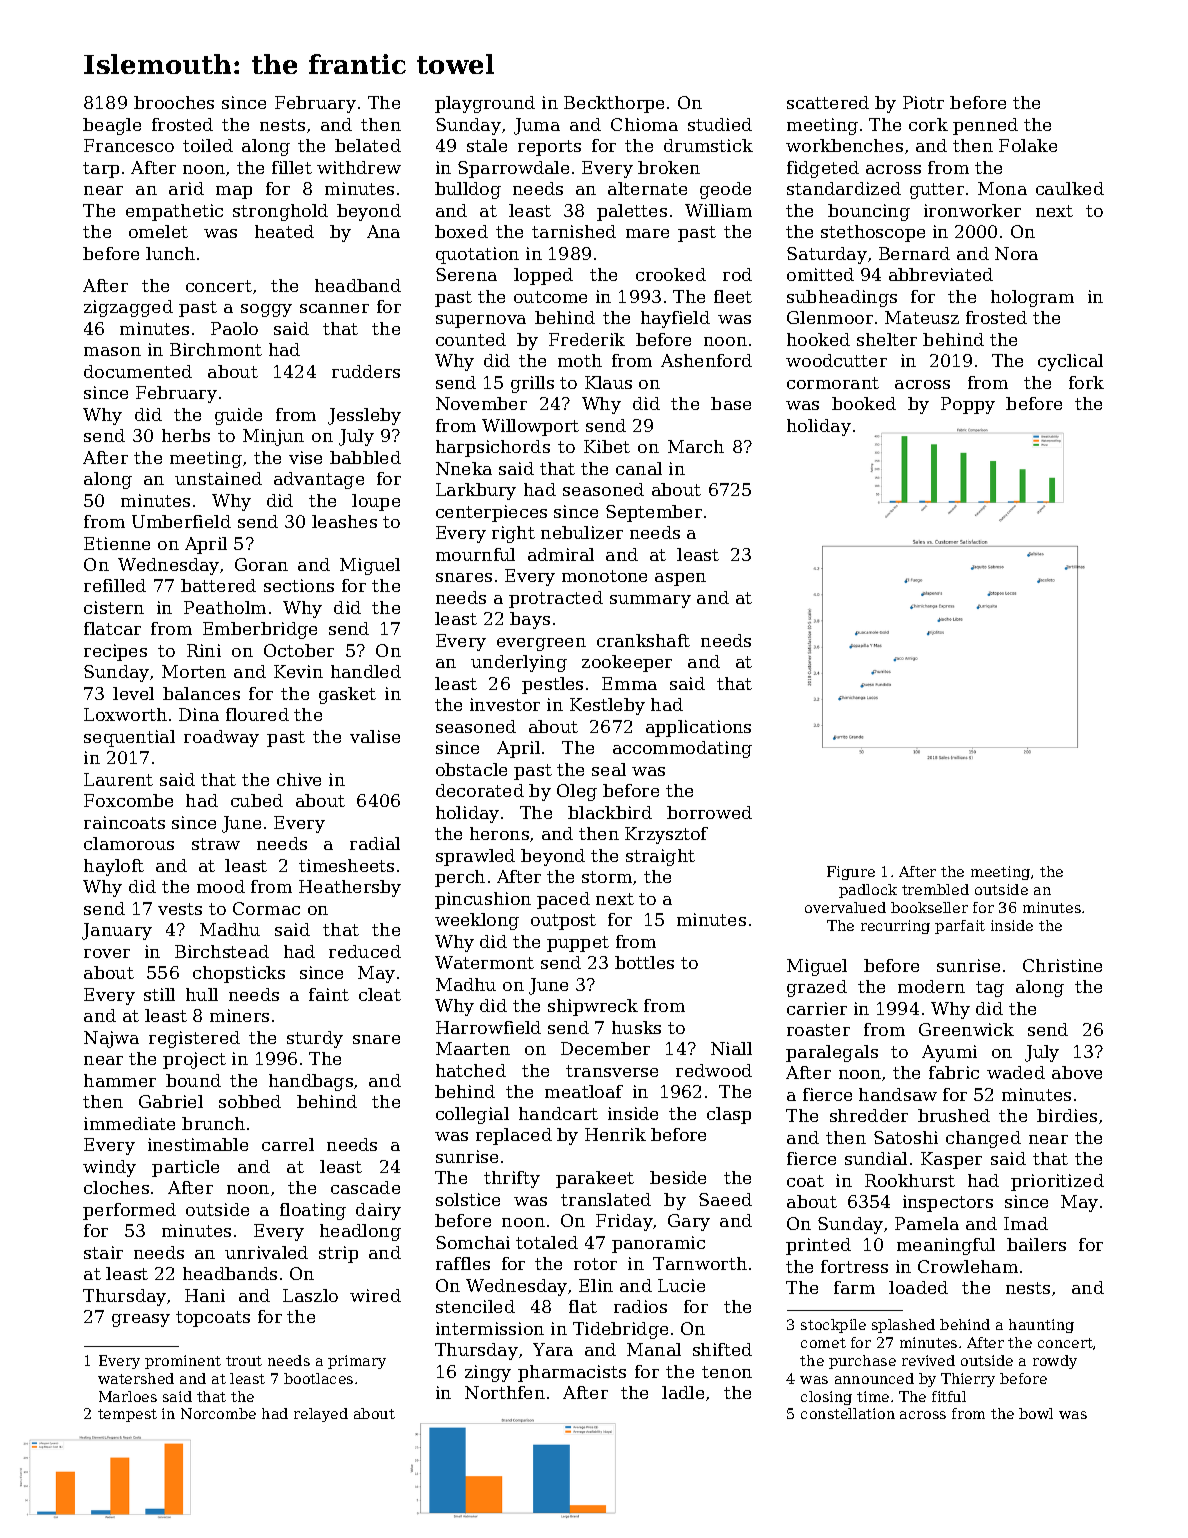  Describe the element at coordinates (174, 102) in the screenshot. I see `brooches` at that location.
